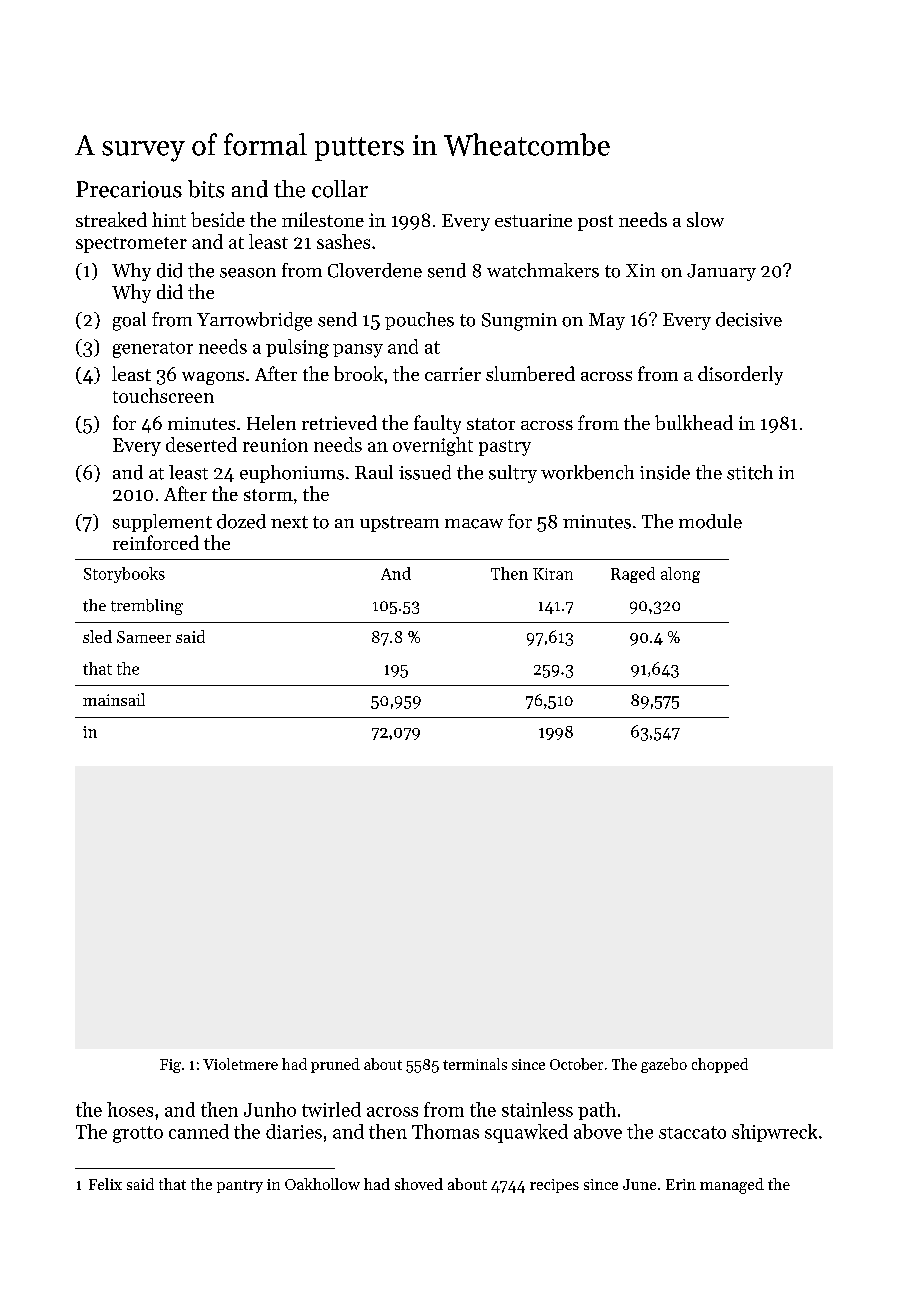 This screenshot has width=908, height=1316. What do you see at coordinates (665, 472) in the screenshot?
I see `inside` at bounding box center [665, 472].
